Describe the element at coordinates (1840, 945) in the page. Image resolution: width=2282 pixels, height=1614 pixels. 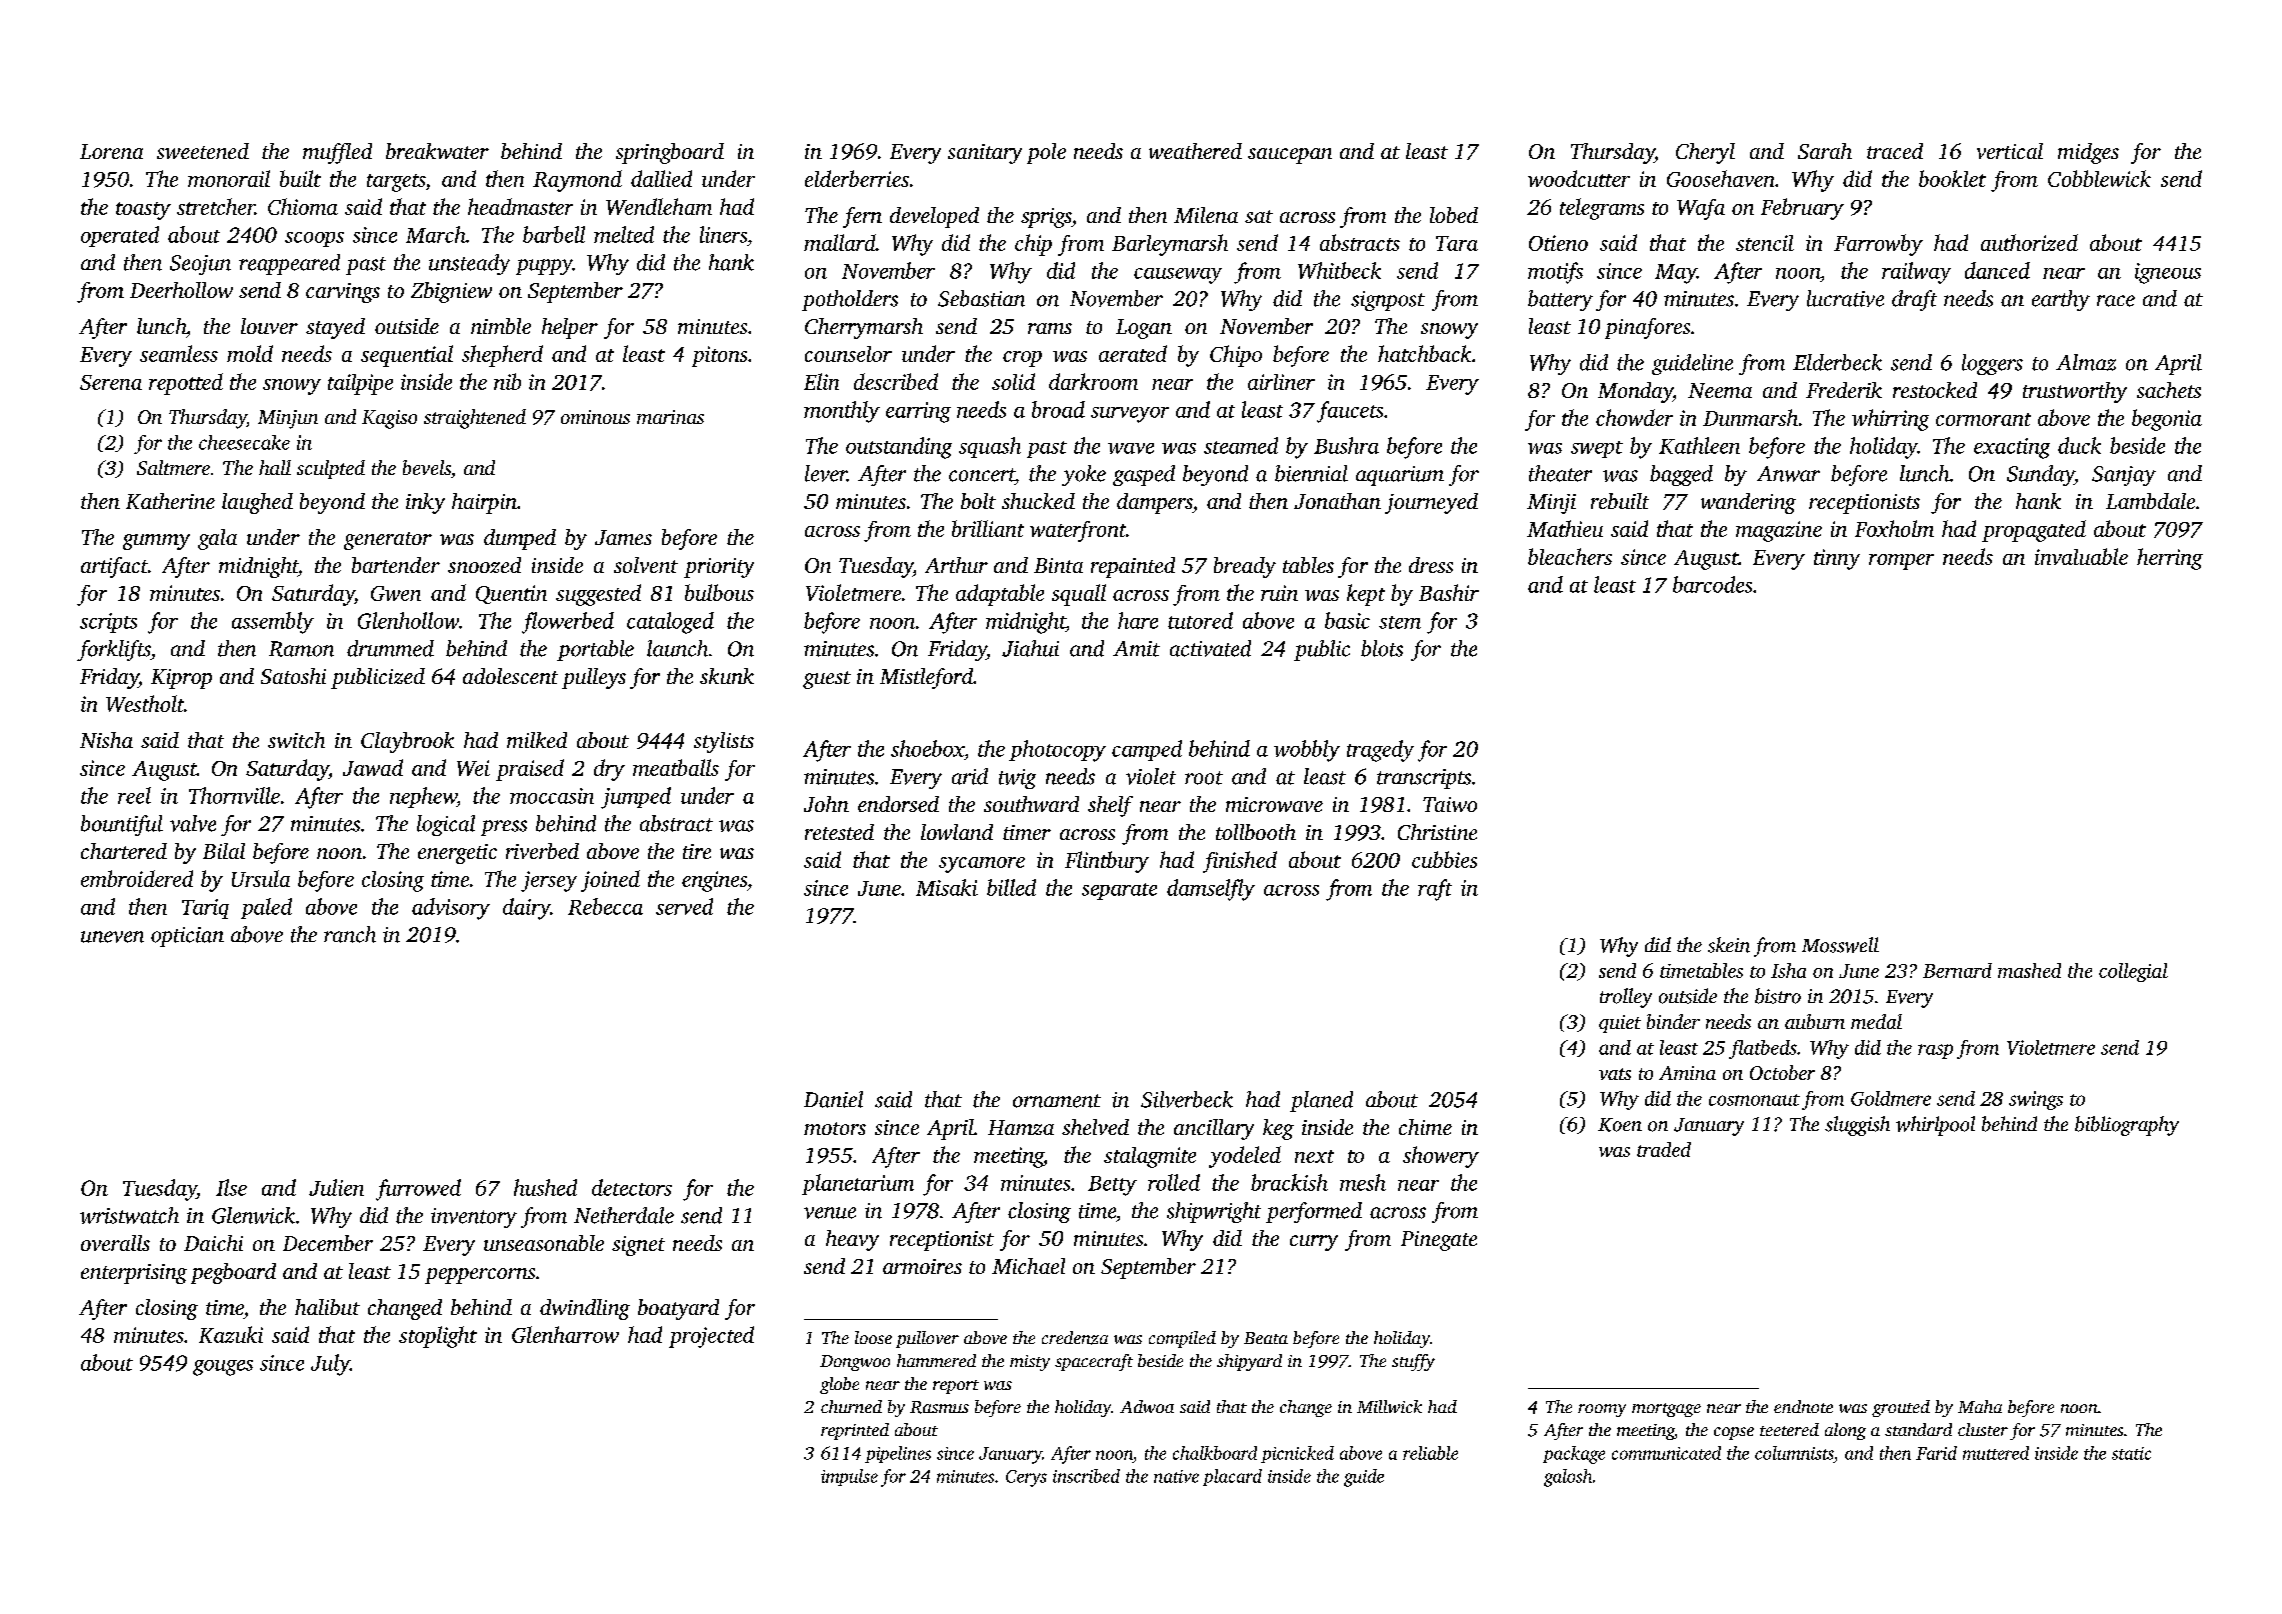
I see `Mosswell` at that location.
